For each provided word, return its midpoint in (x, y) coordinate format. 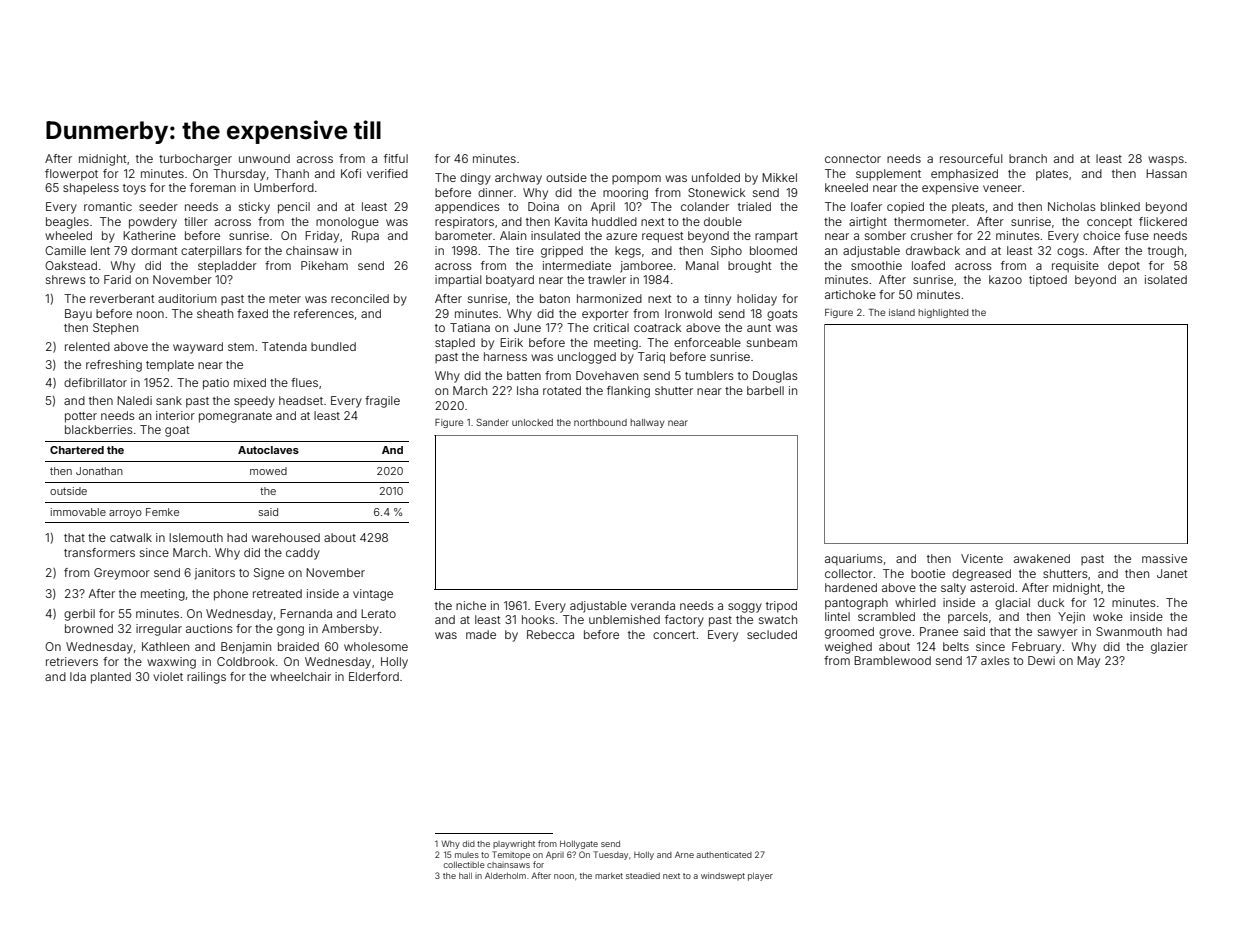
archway (518, 179)
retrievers (72, 661)
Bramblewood (892, 660)
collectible (464, 865)
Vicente (982, 558)
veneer (1002, 188)
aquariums (854, 560)
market (609, 876)
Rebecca (550, 634)
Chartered (77, 450)
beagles (67, 223)
